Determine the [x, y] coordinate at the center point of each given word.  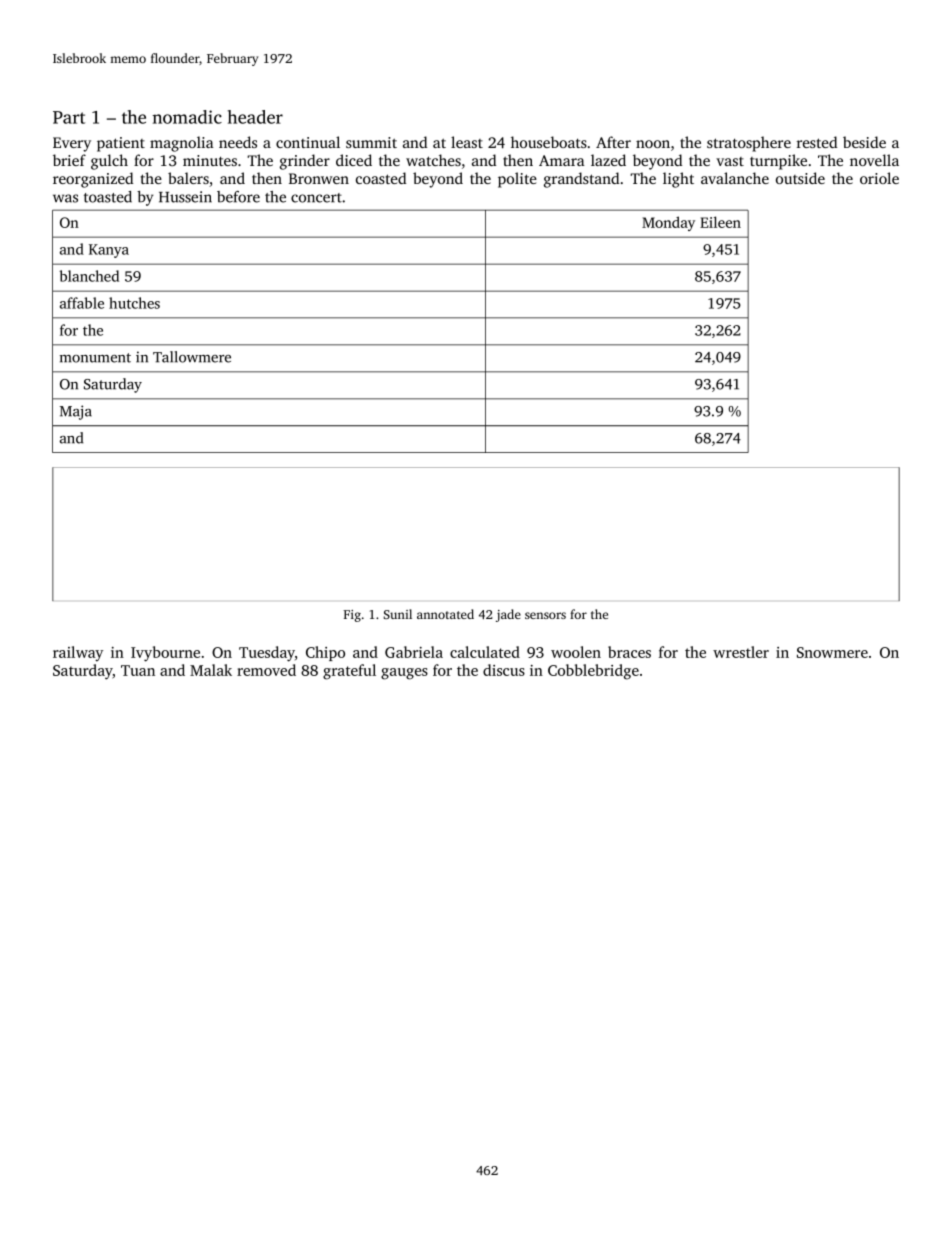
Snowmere [832, 652]
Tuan [138, 670]
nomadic [187, 117]
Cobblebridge [593, 672]
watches [433, 160]
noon [653, 144]
